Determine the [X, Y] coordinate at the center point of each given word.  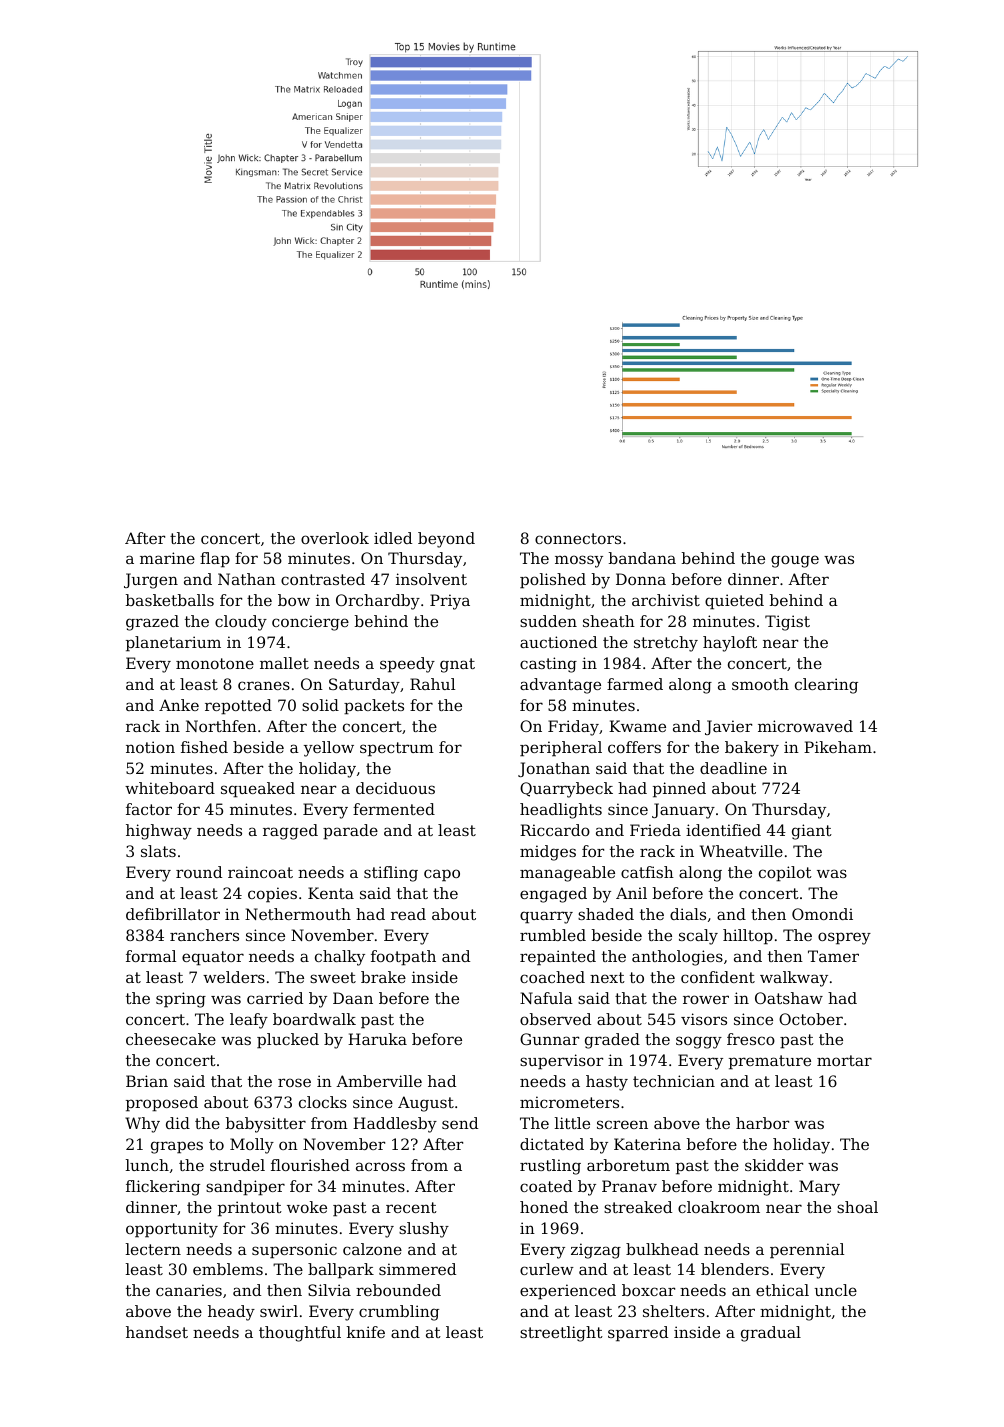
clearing [826, 686]
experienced [568, 1292]
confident [718, 977]
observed [555, 1019]
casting [548, 665]
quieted [734, 602]
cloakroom [719, 1207]
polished [553, 581]
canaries [189, 1290]
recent [411, 1207]
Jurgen [151, 581]
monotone [215, 663]
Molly [252, 1146]
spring [181, 1000]
